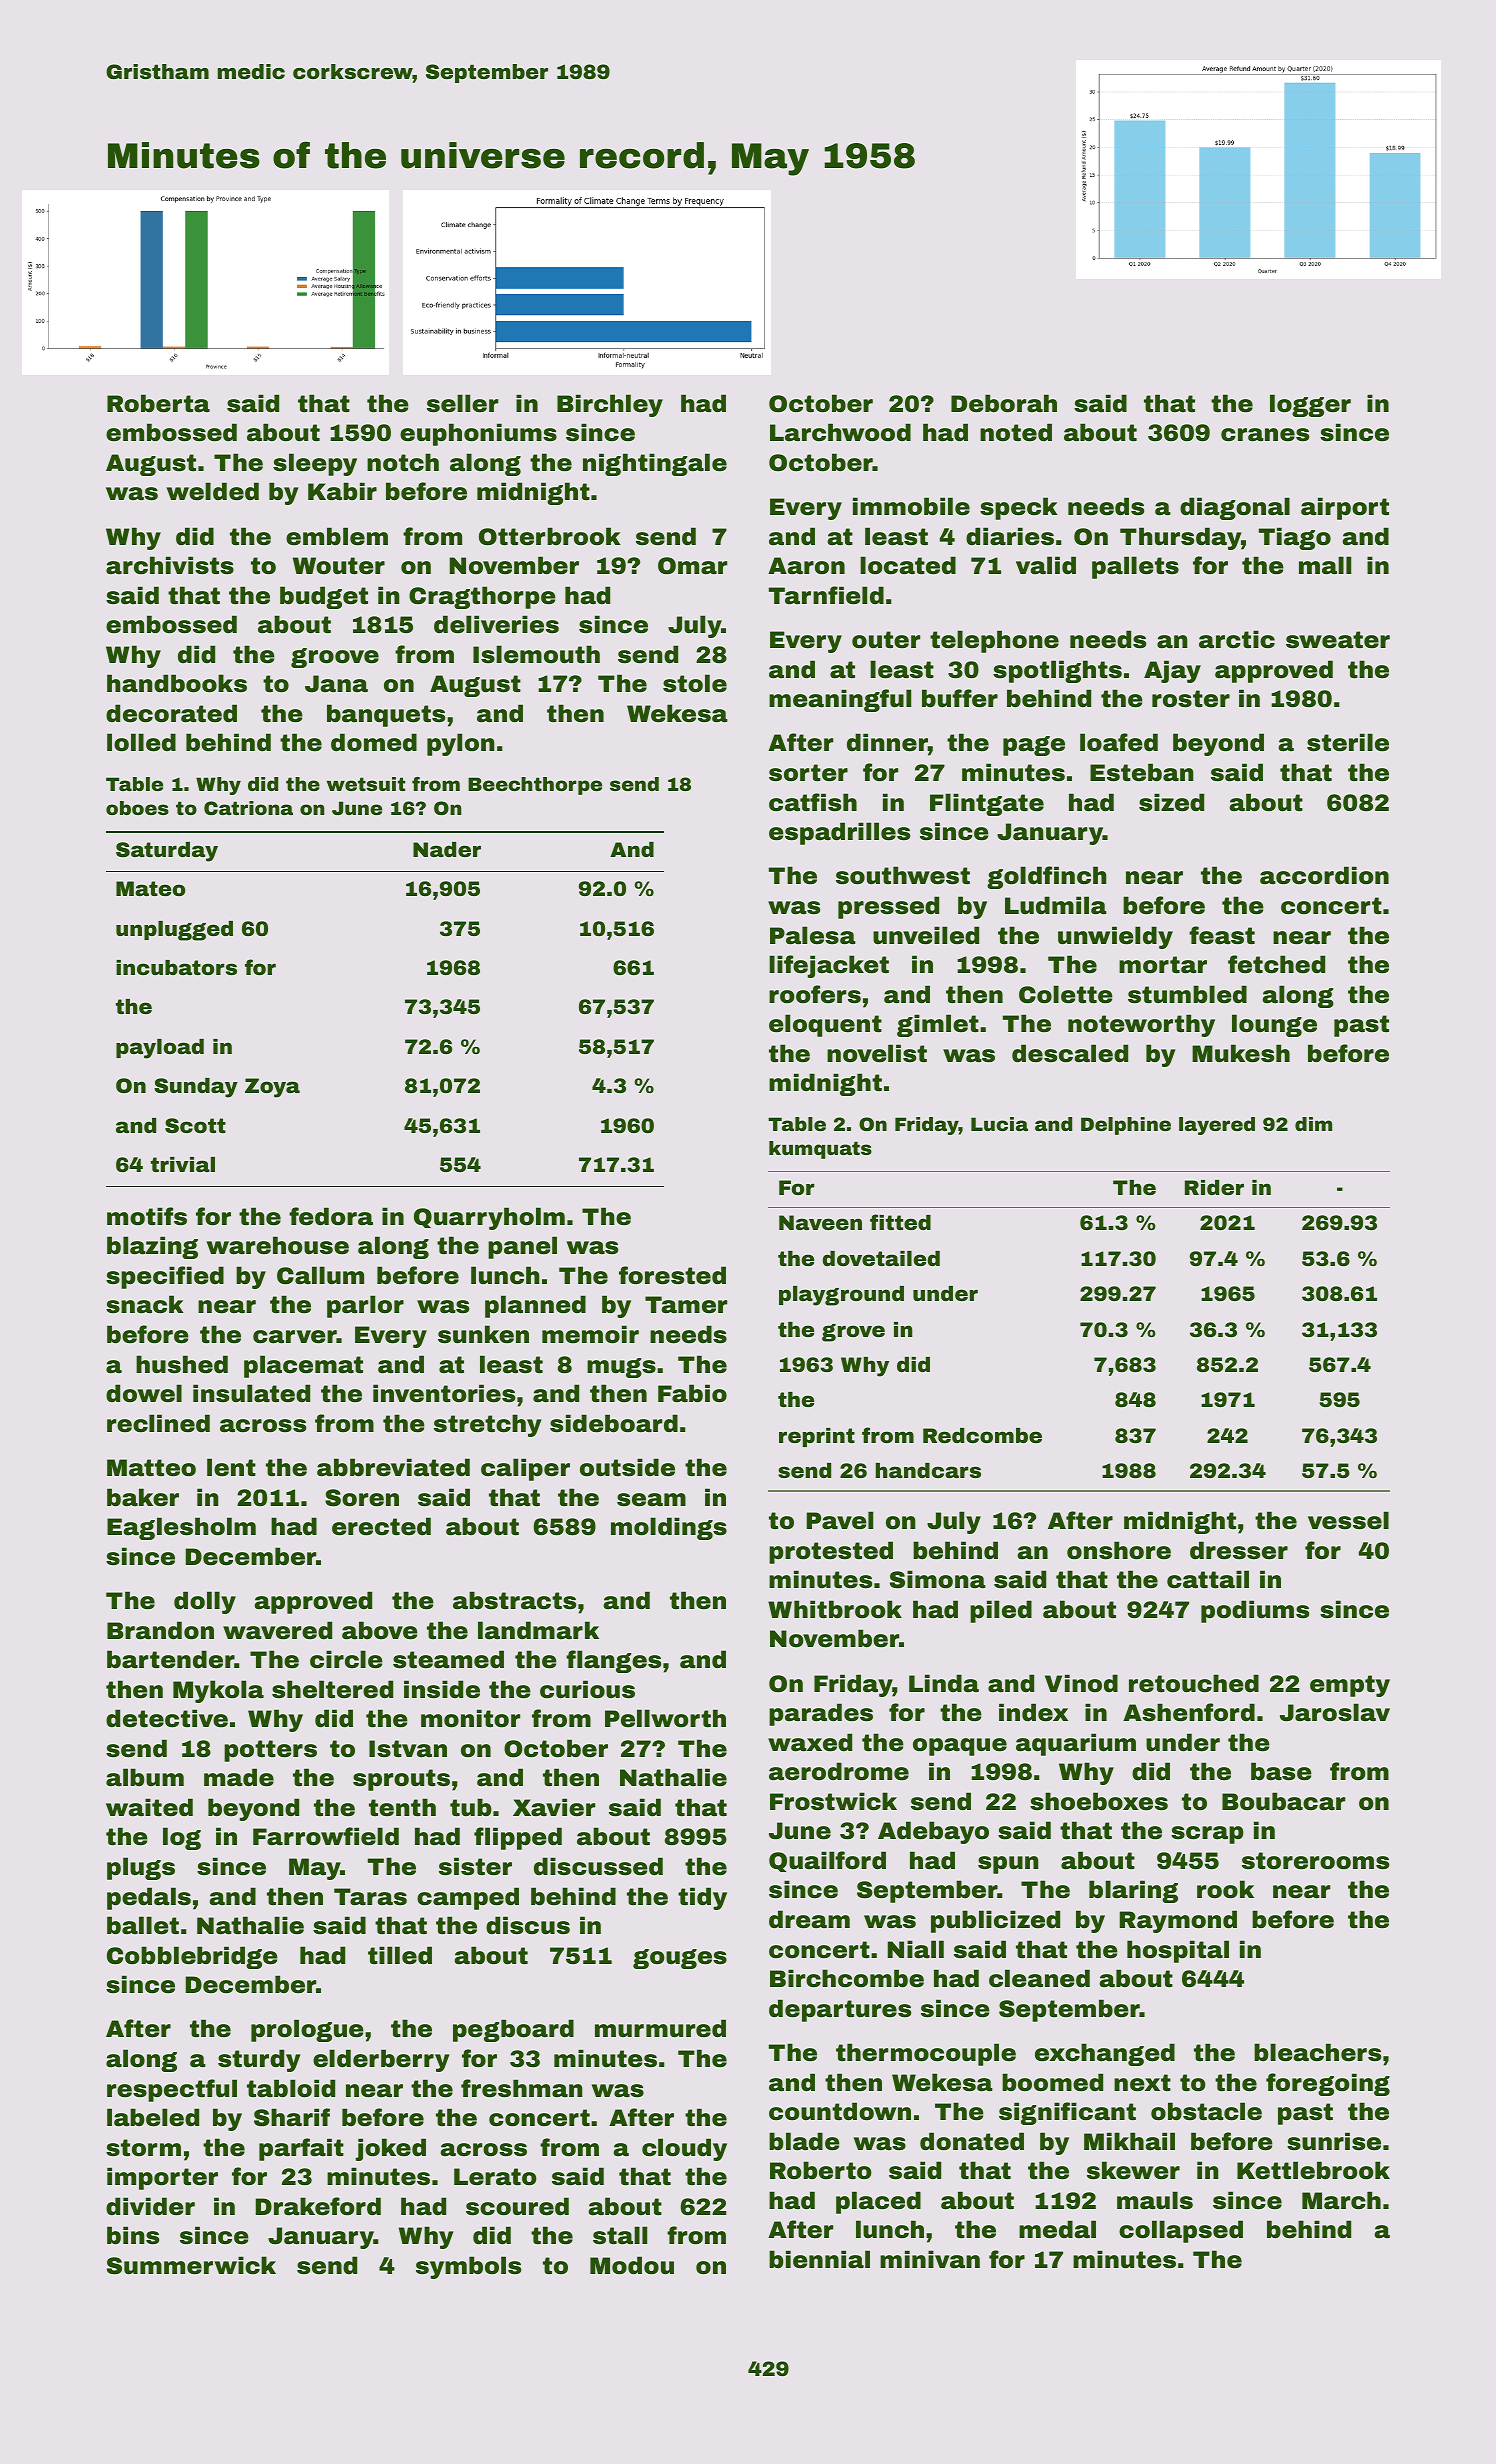  Describe the element at coordinates (672, 1275) in the image. I see `forested` at that location.
